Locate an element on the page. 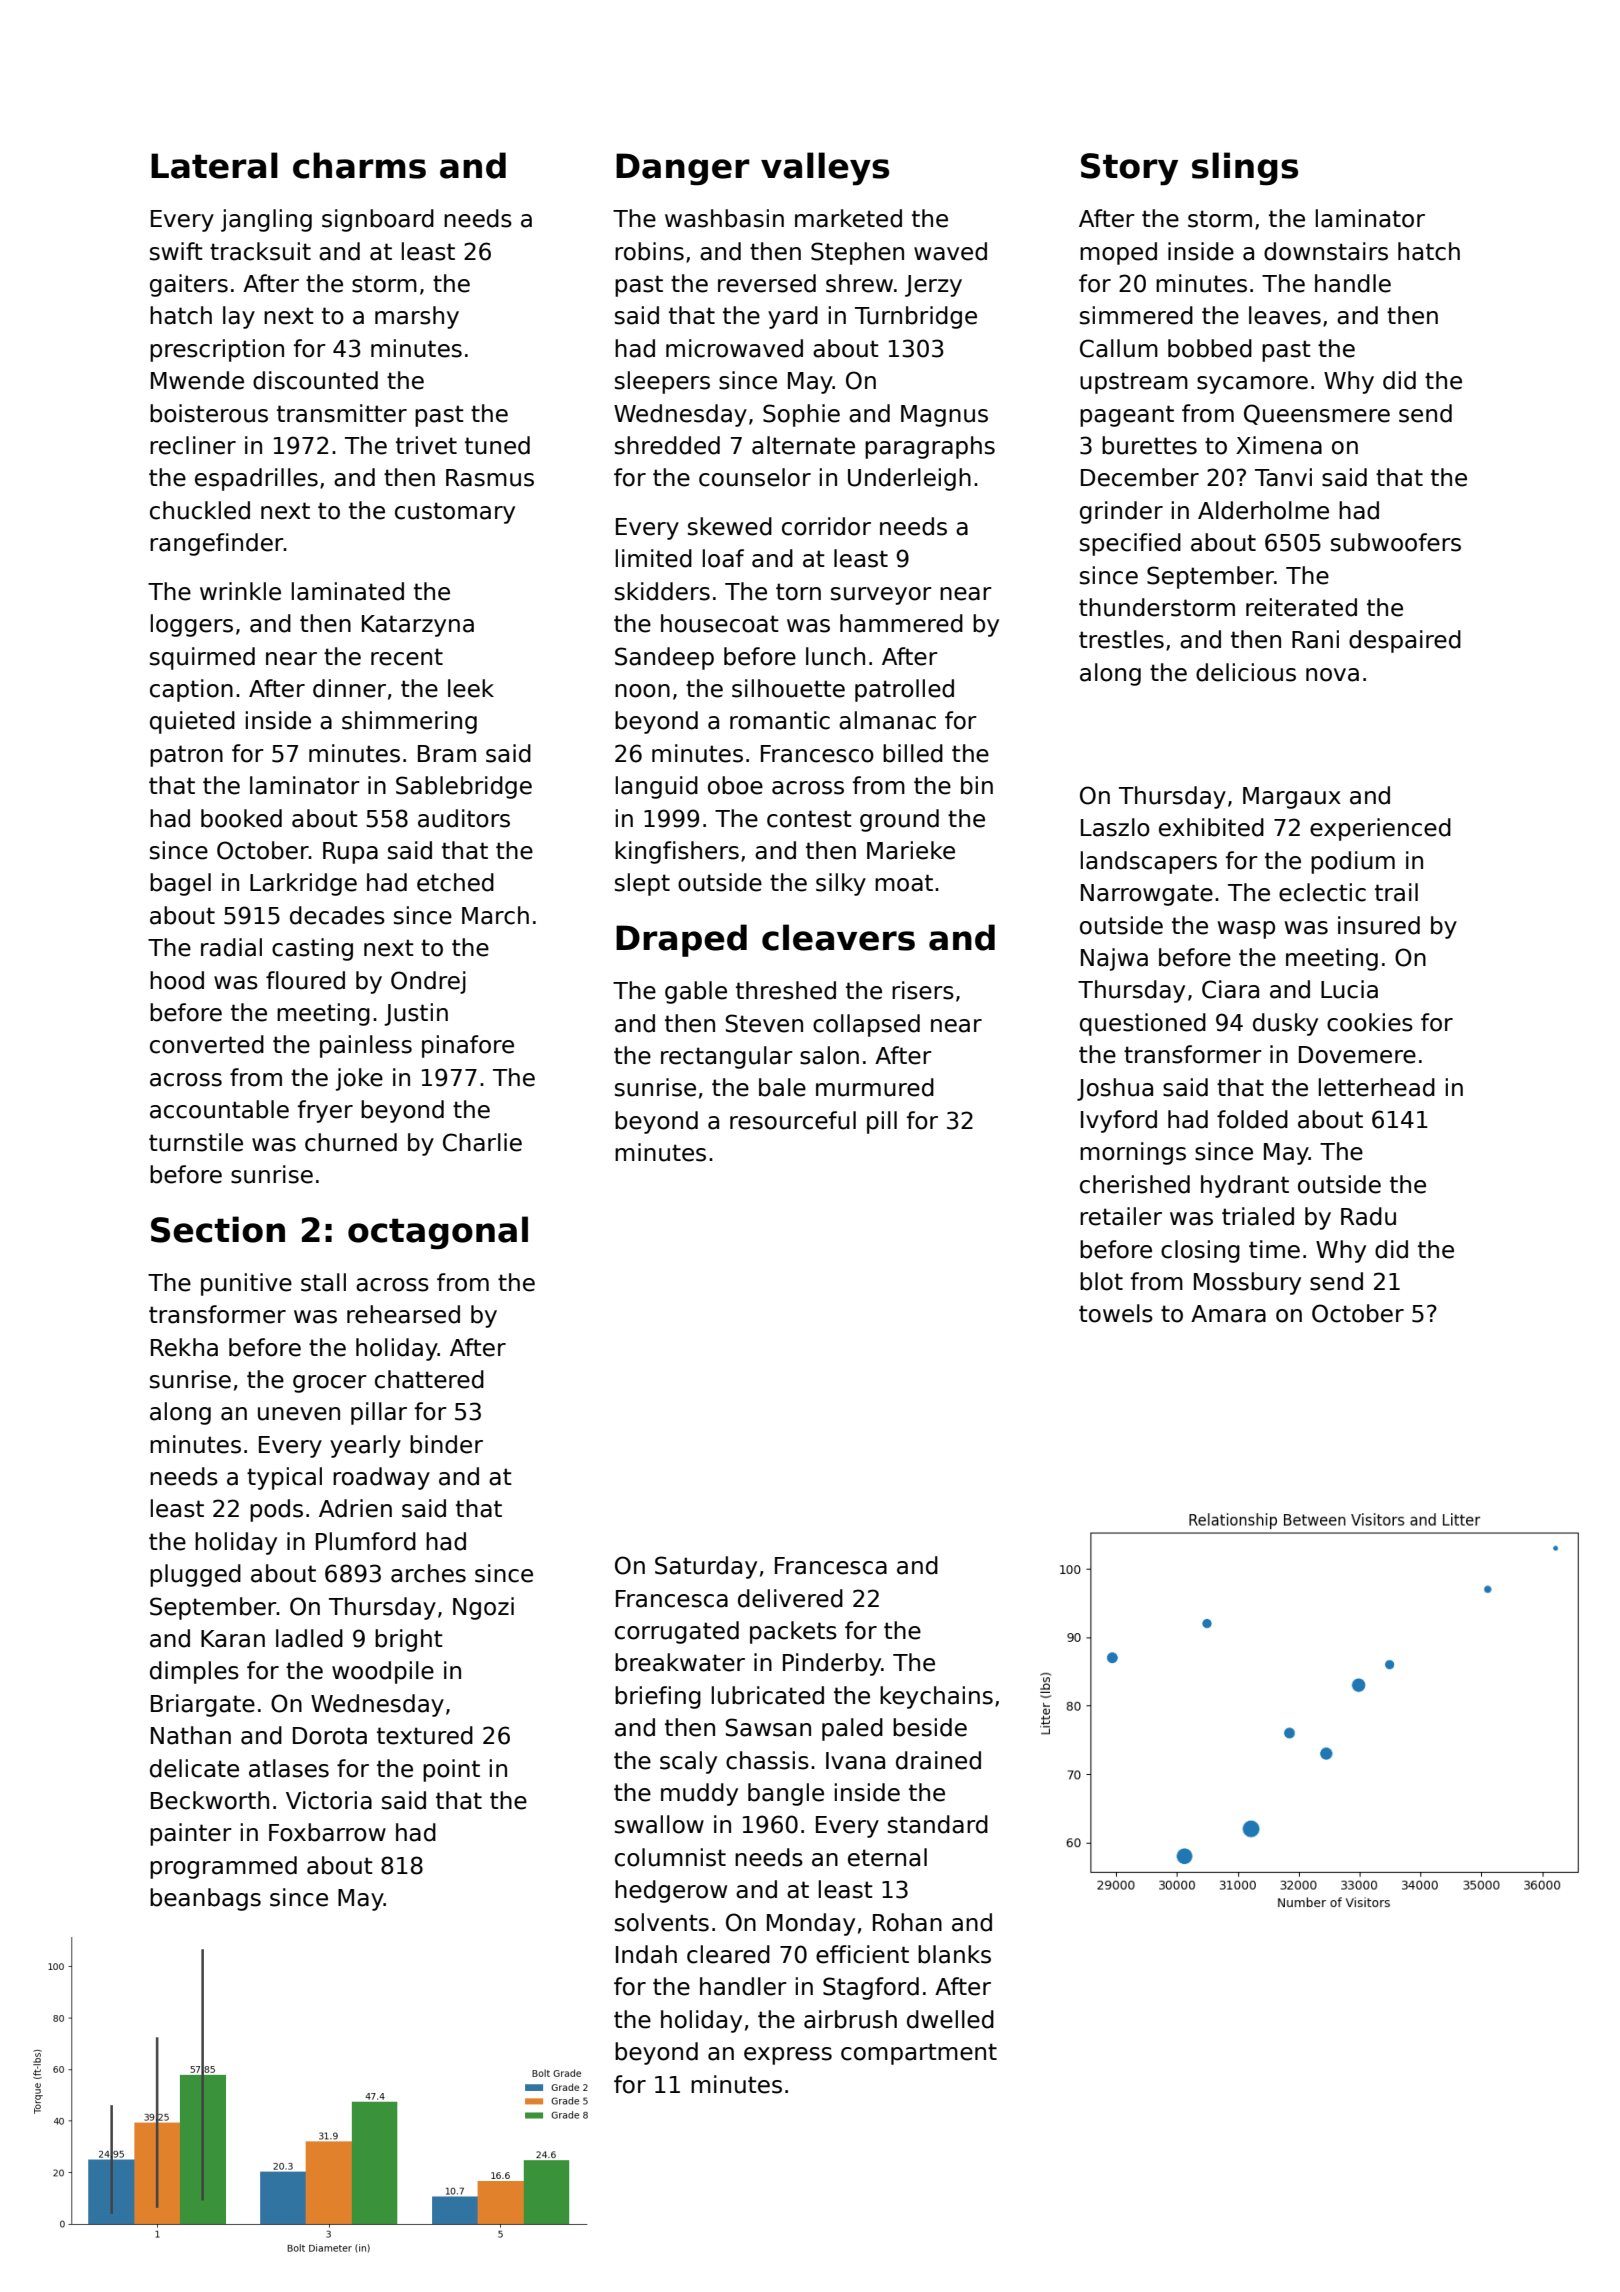 Image resolution: width=1620 pixels, height=2292 pixels. murmured is located at coordinates (875, 1087).
